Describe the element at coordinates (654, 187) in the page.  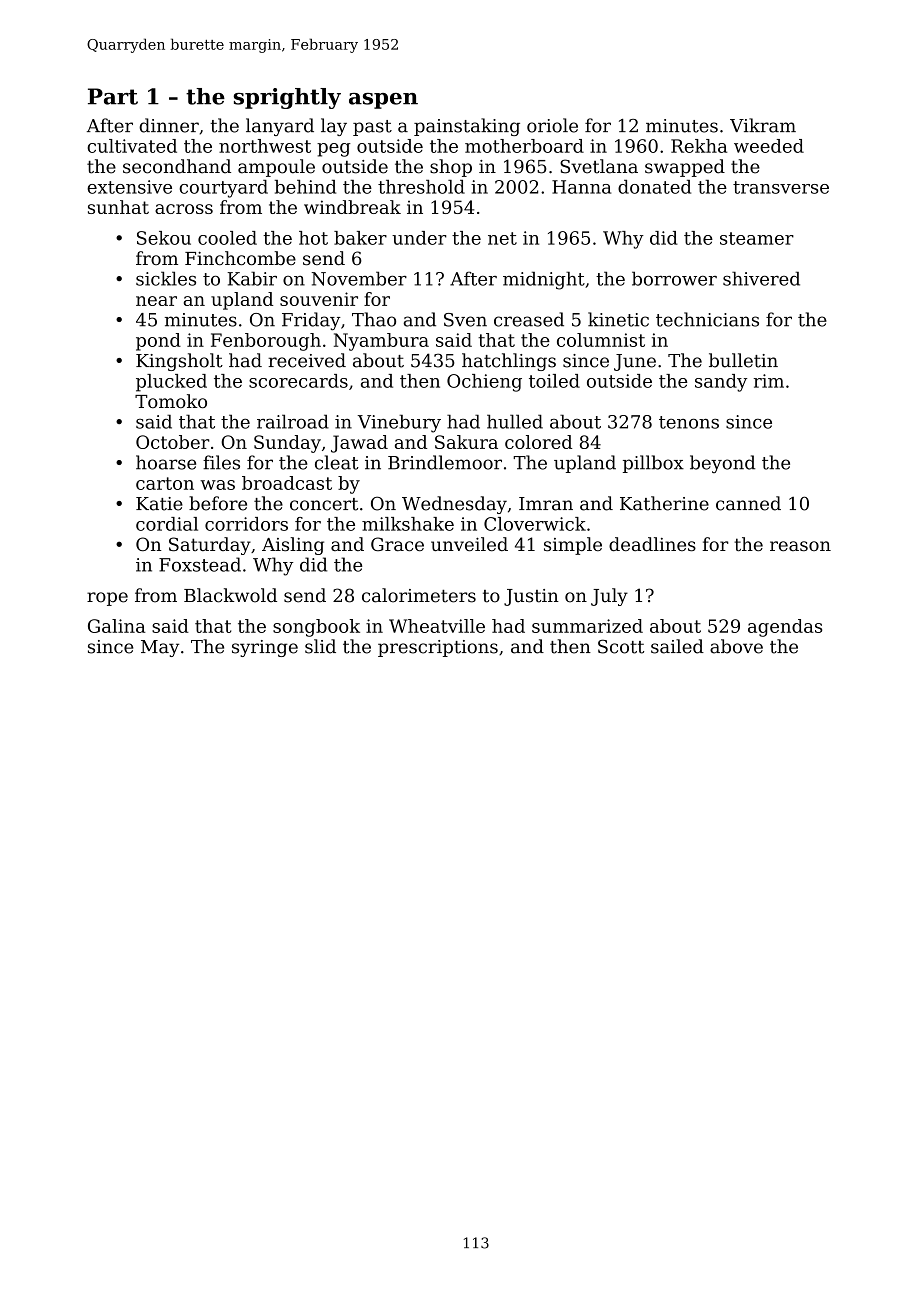
I see `donated` at that location.
